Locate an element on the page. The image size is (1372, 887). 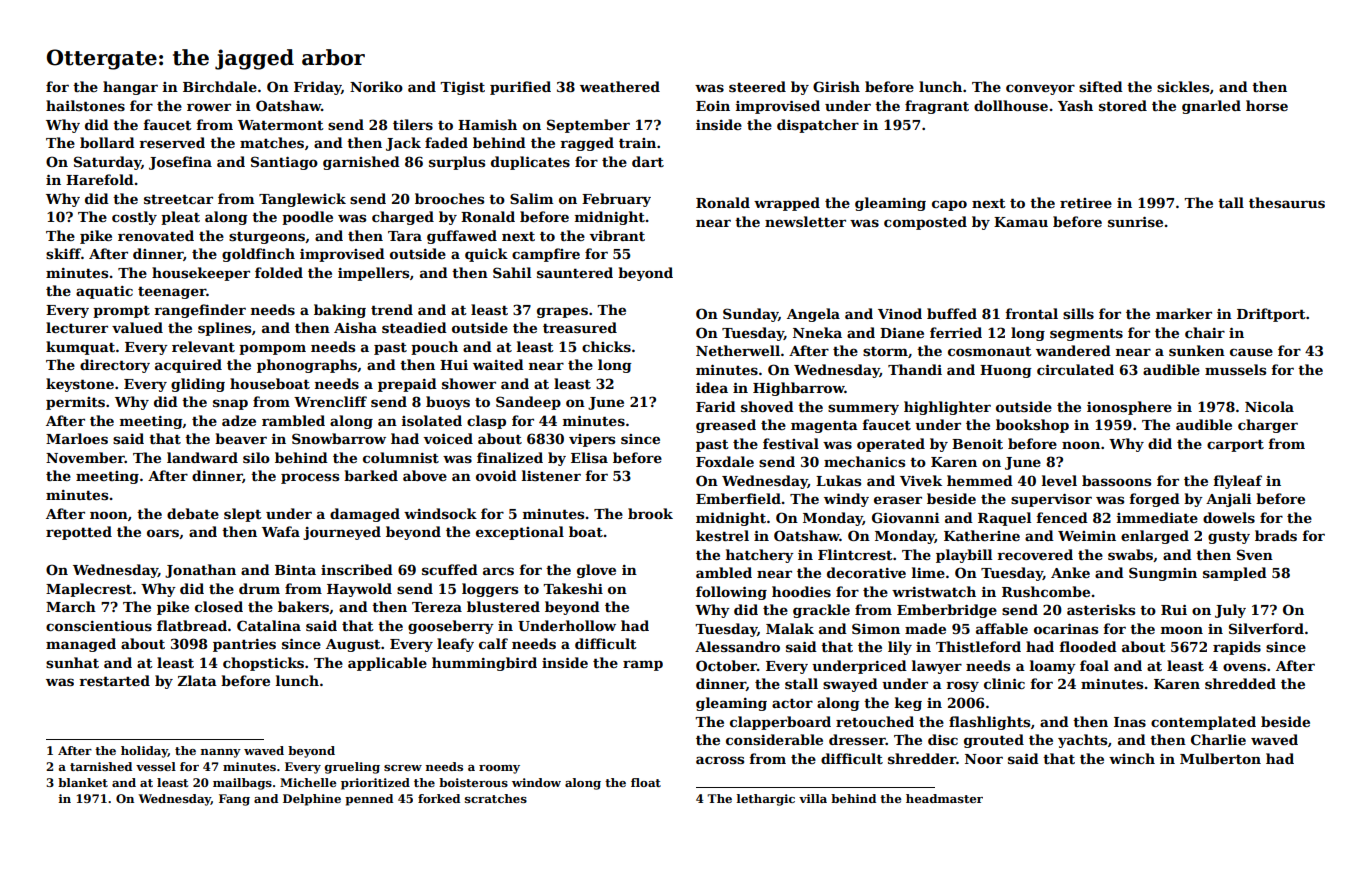
capo is located at coordinates (949, 205).
